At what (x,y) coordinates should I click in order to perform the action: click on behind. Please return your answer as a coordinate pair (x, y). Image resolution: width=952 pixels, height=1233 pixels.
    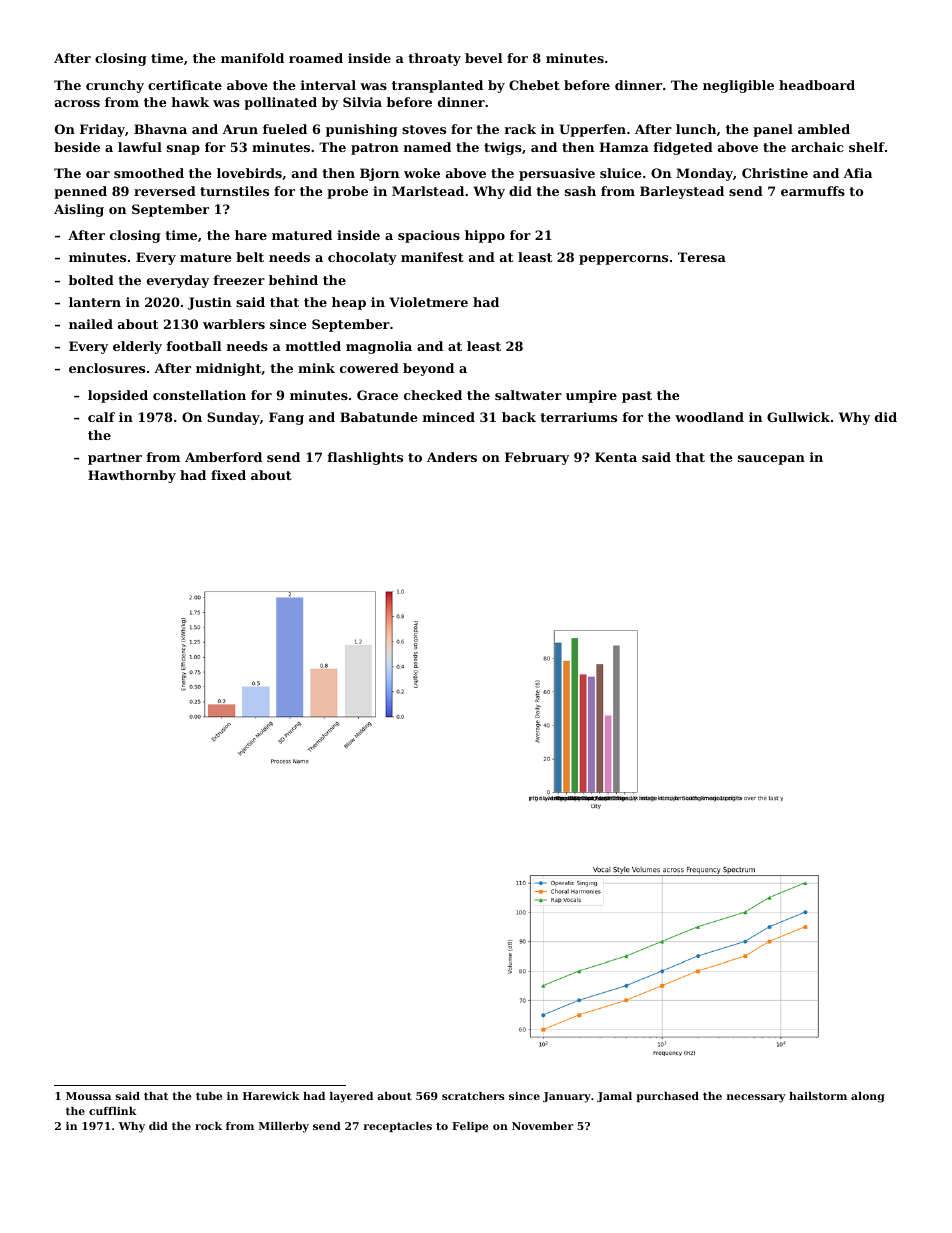
    Looking at the image, I should click on (293, 280).
